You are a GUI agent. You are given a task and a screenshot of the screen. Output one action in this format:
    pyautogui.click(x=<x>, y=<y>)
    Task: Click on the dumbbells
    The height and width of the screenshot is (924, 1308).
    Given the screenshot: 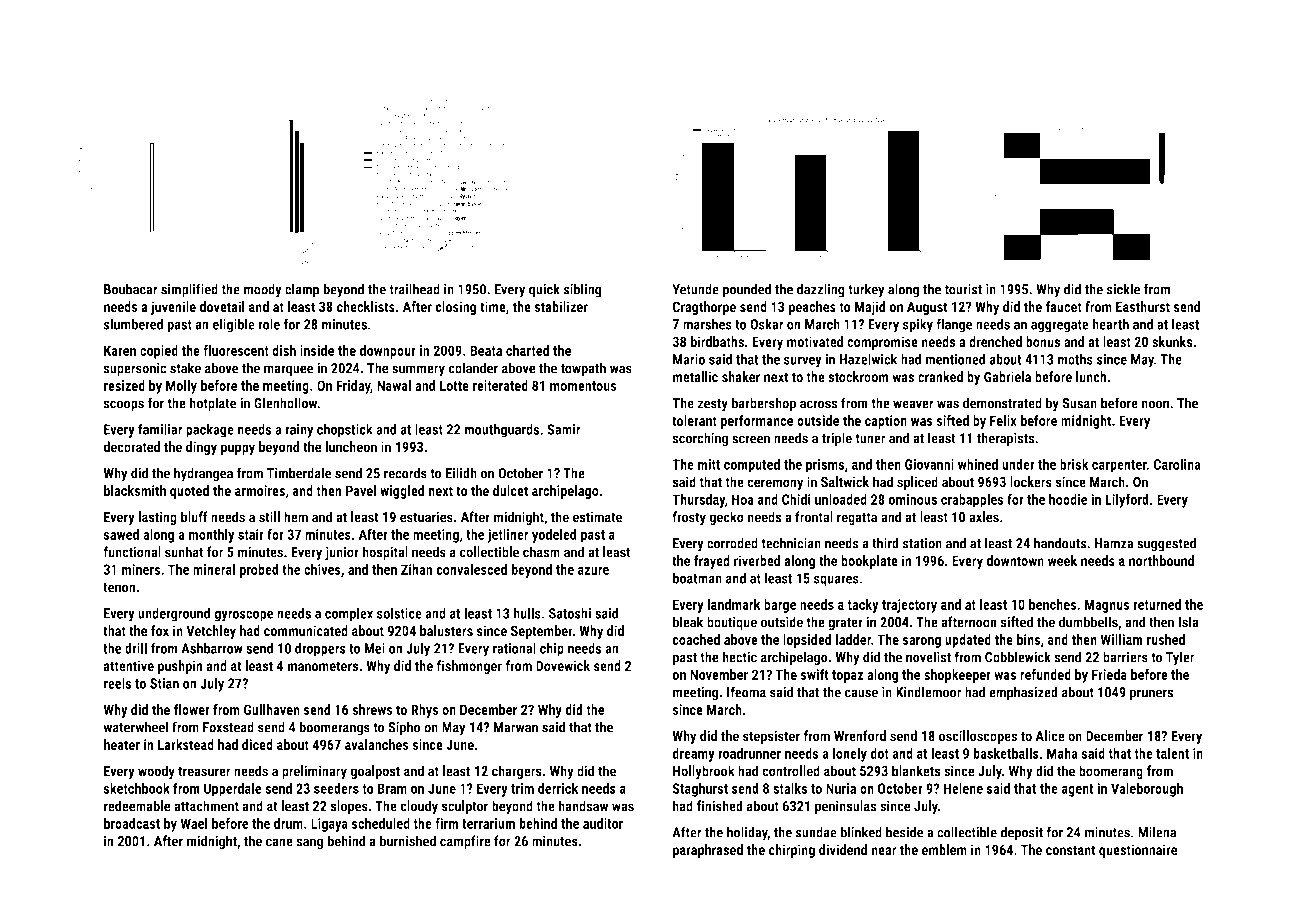 What is the action you would take?
    pyautogui.click(x=1088, y=622)
